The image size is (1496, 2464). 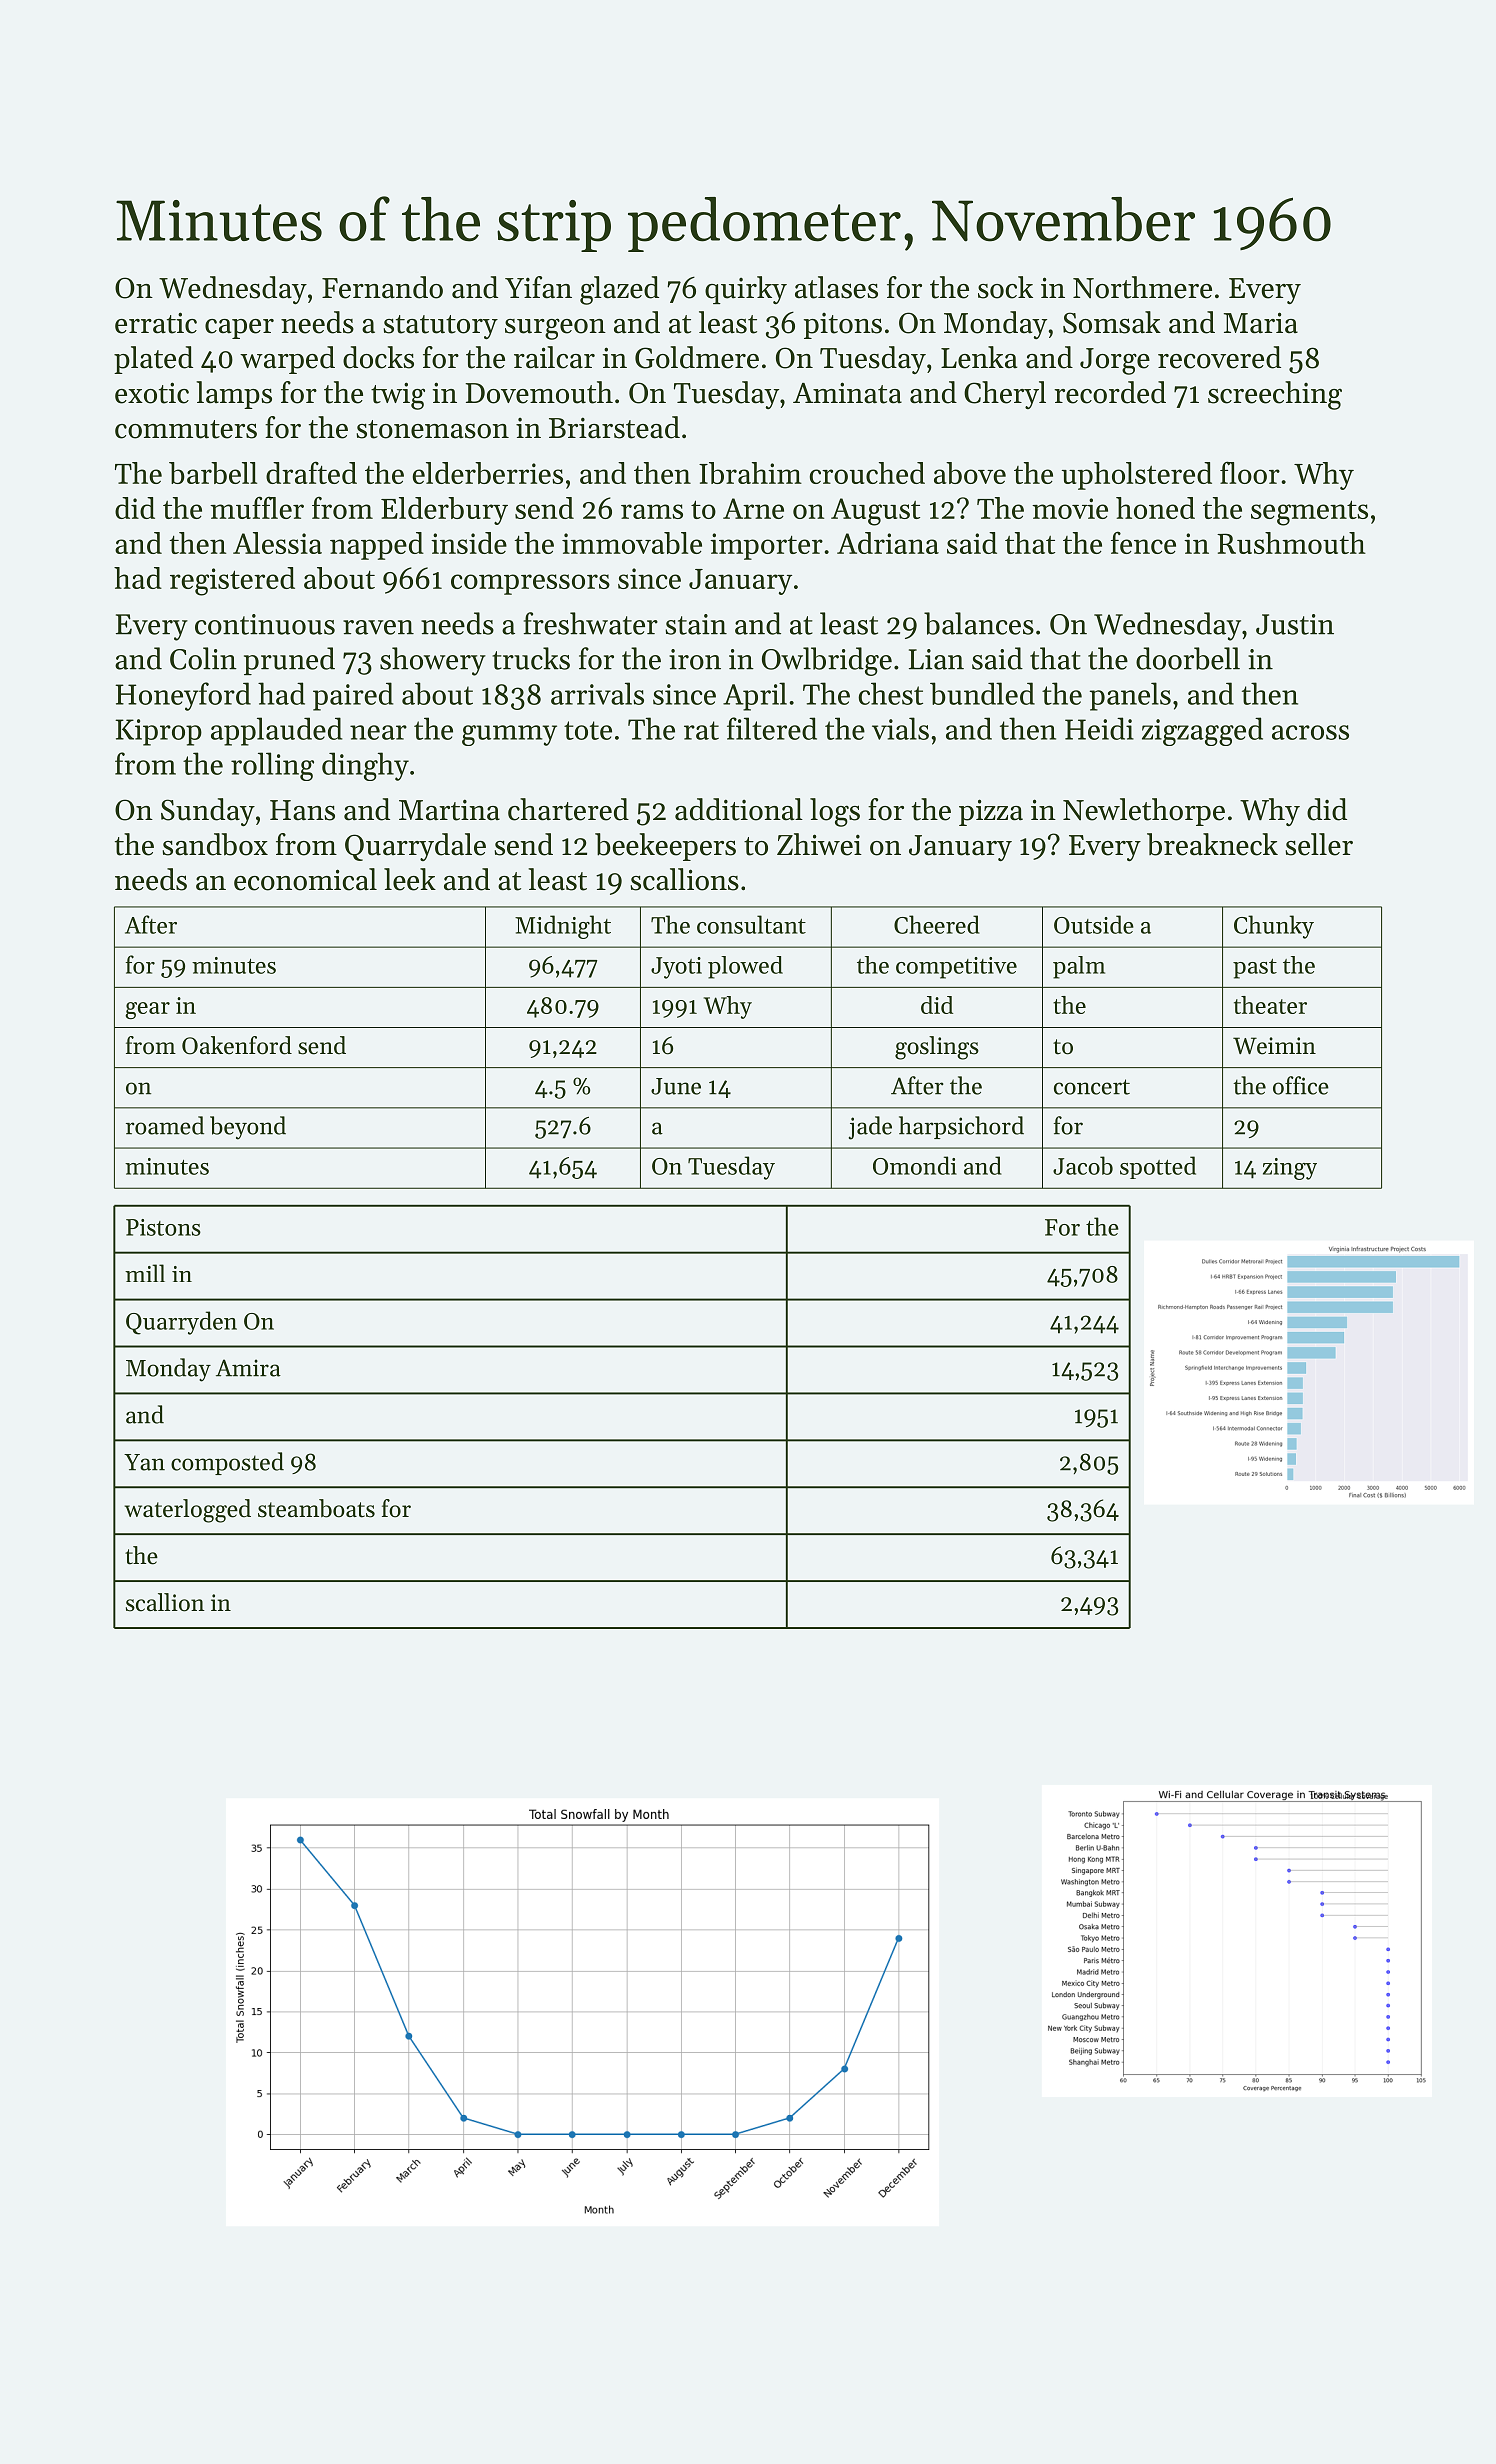 I want to click on Amira, so click(x=248, y=1368).
